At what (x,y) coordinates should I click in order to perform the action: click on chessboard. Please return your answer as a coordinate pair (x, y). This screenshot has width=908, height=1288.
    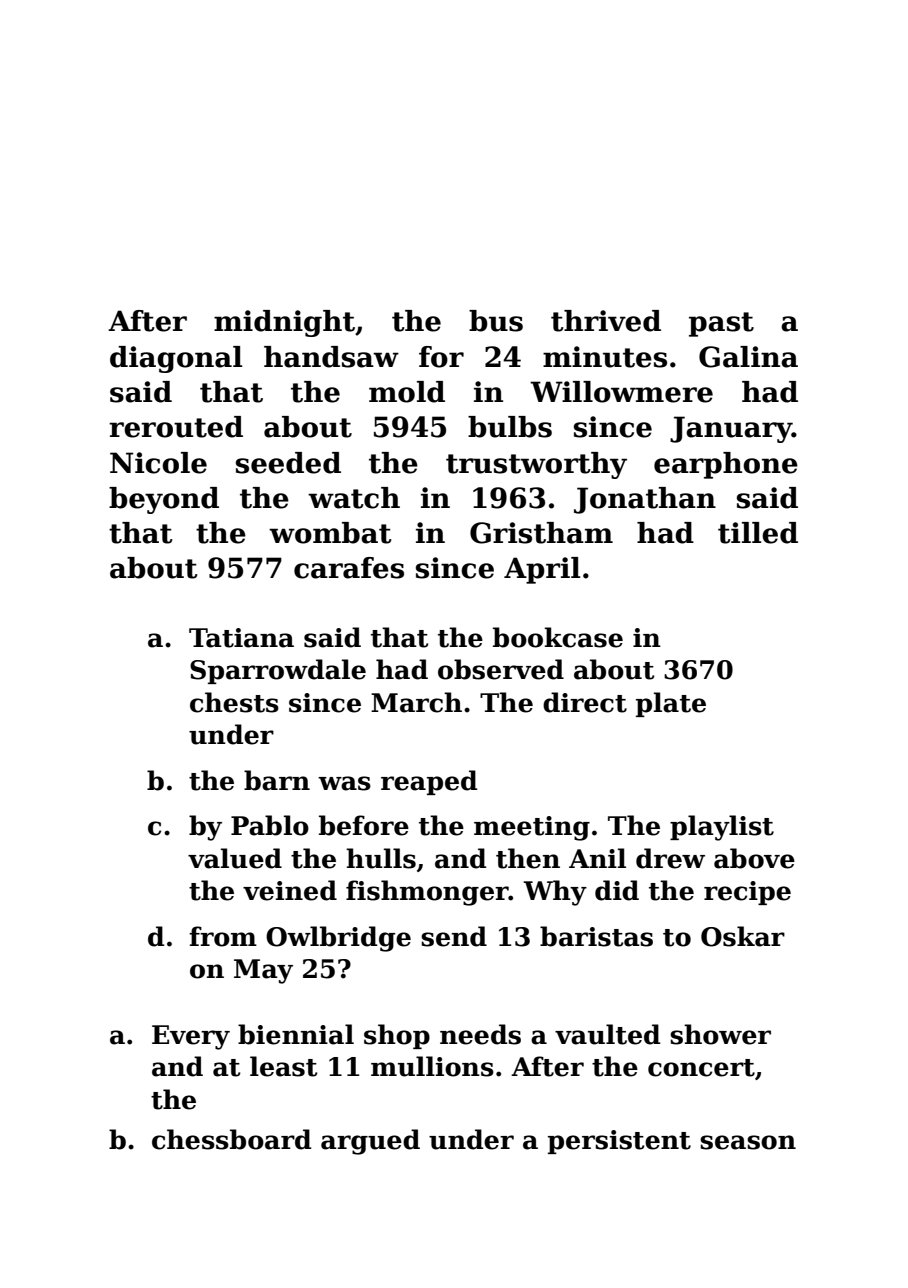
    Looking at the image, I should click on (232, 1139).
